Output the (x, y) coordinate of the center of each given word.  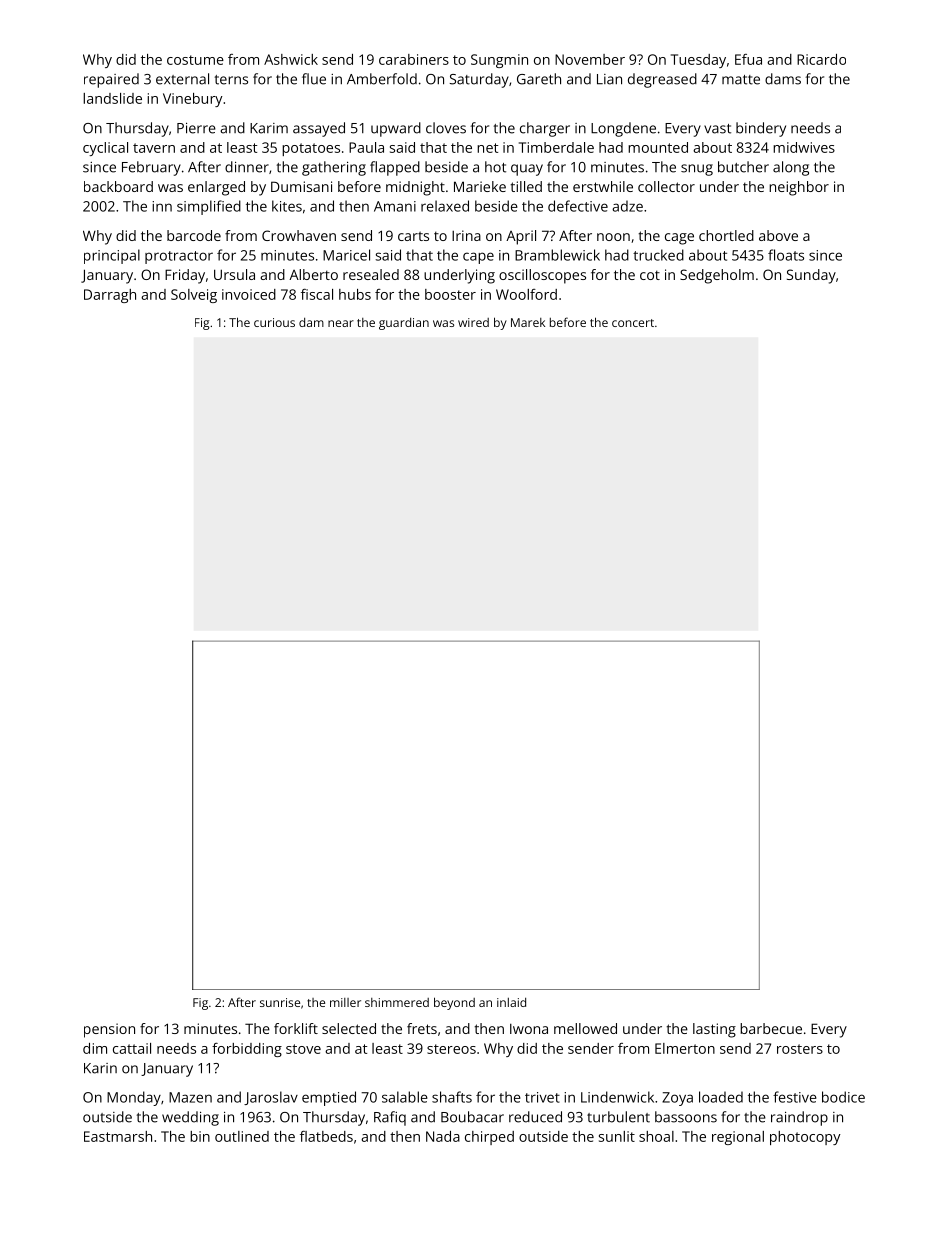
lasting (714, 1030)
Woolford (526, 294)
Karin (100, 1068)
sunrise (280, 1002)
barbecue (771, 1028)
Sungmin (499, 61)
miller (345, 1002)
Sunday (811, 276)
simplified (209, 207)
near (341, 323)
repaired (111, 80)
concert (633, 323)
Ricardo (821, 59)
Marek (528, 322)
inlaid (511, 1002)
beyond (454, 1003)
